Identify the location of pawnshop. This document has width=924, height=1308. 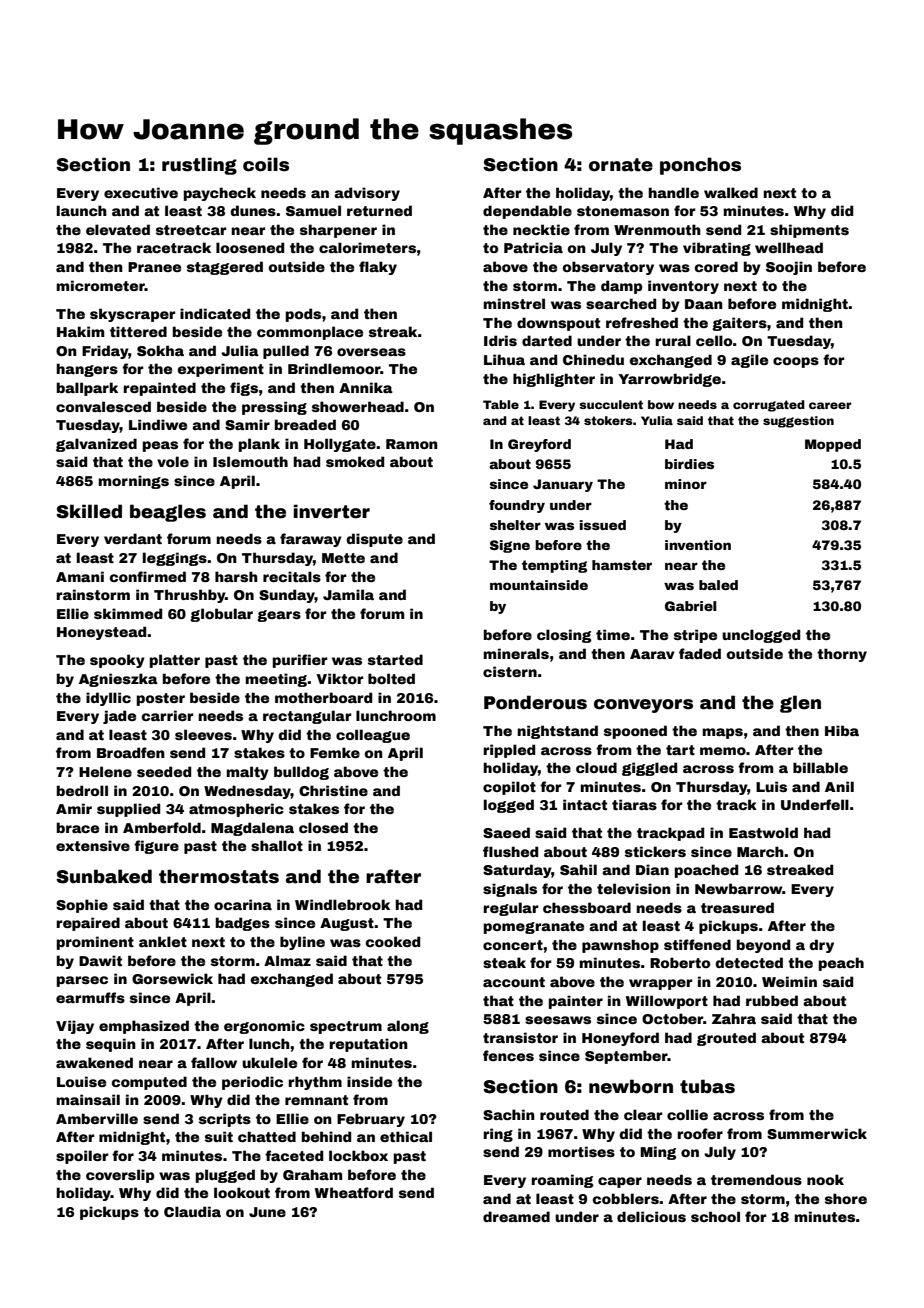
(620, 946).
